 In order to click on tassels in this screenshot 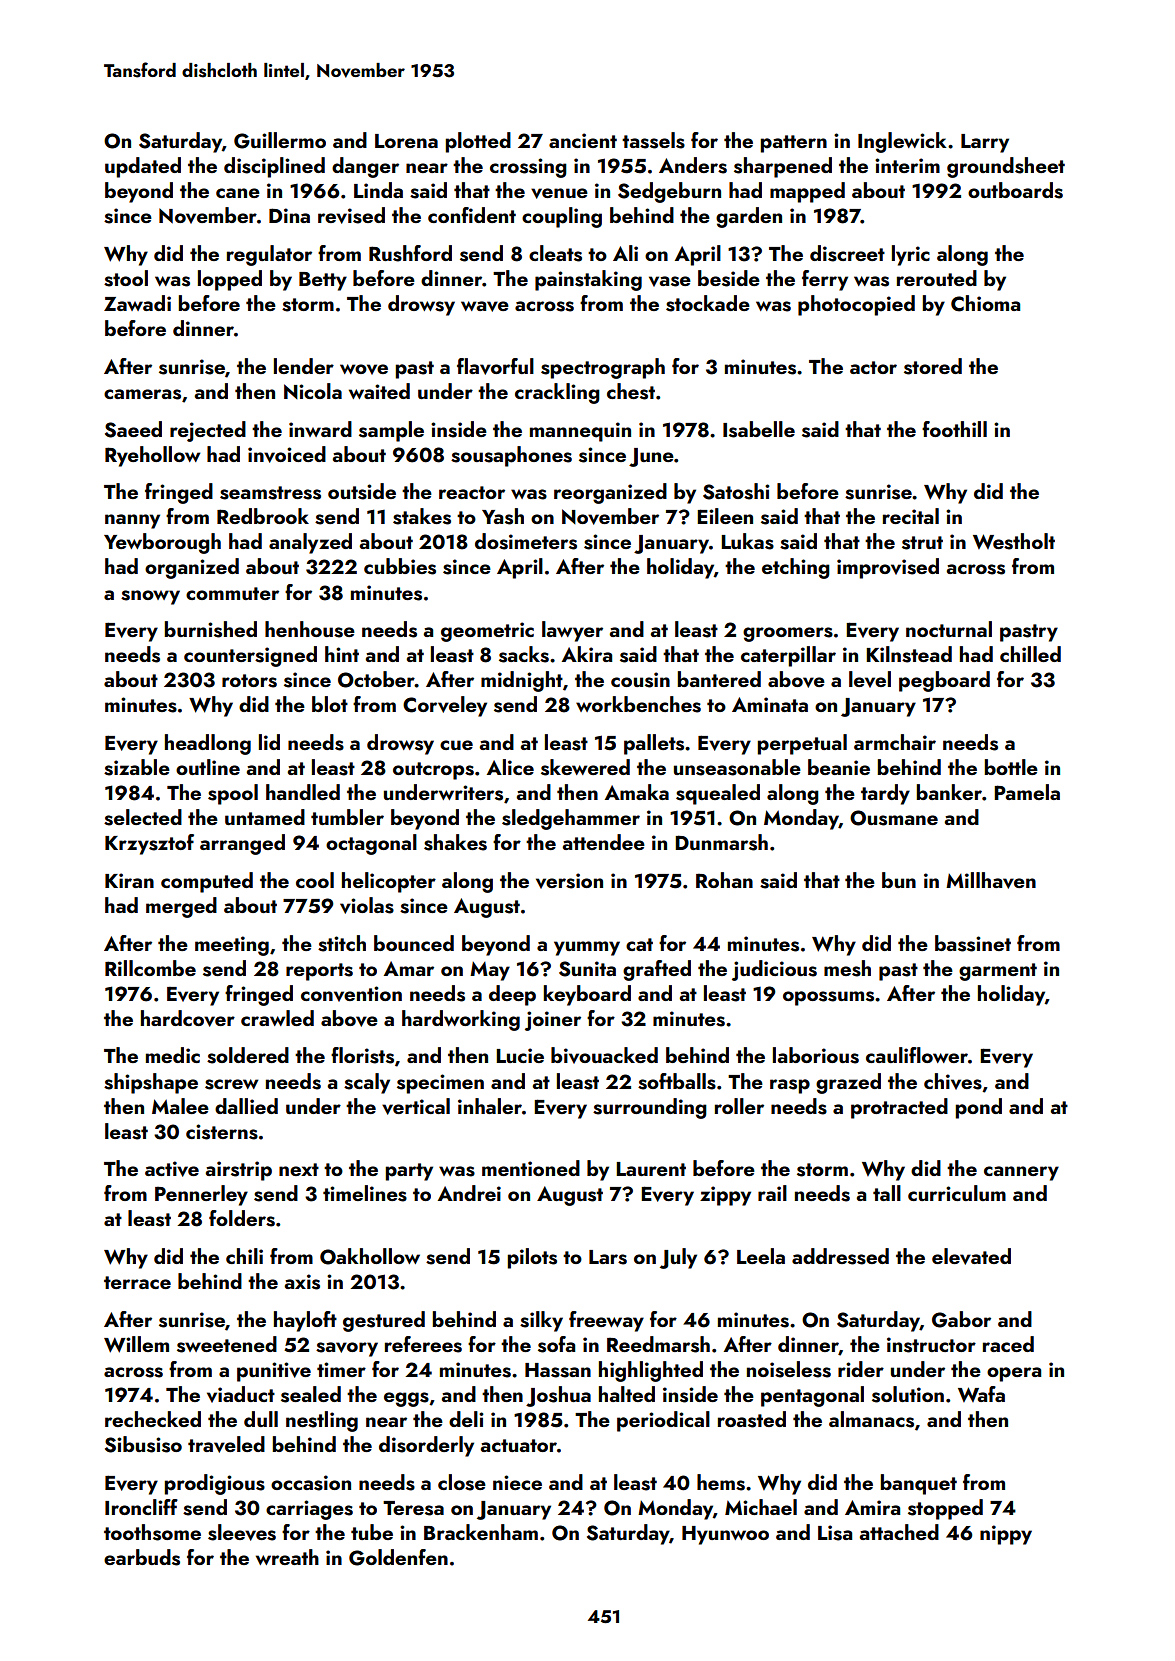, I will do `click(653, 140)`.
